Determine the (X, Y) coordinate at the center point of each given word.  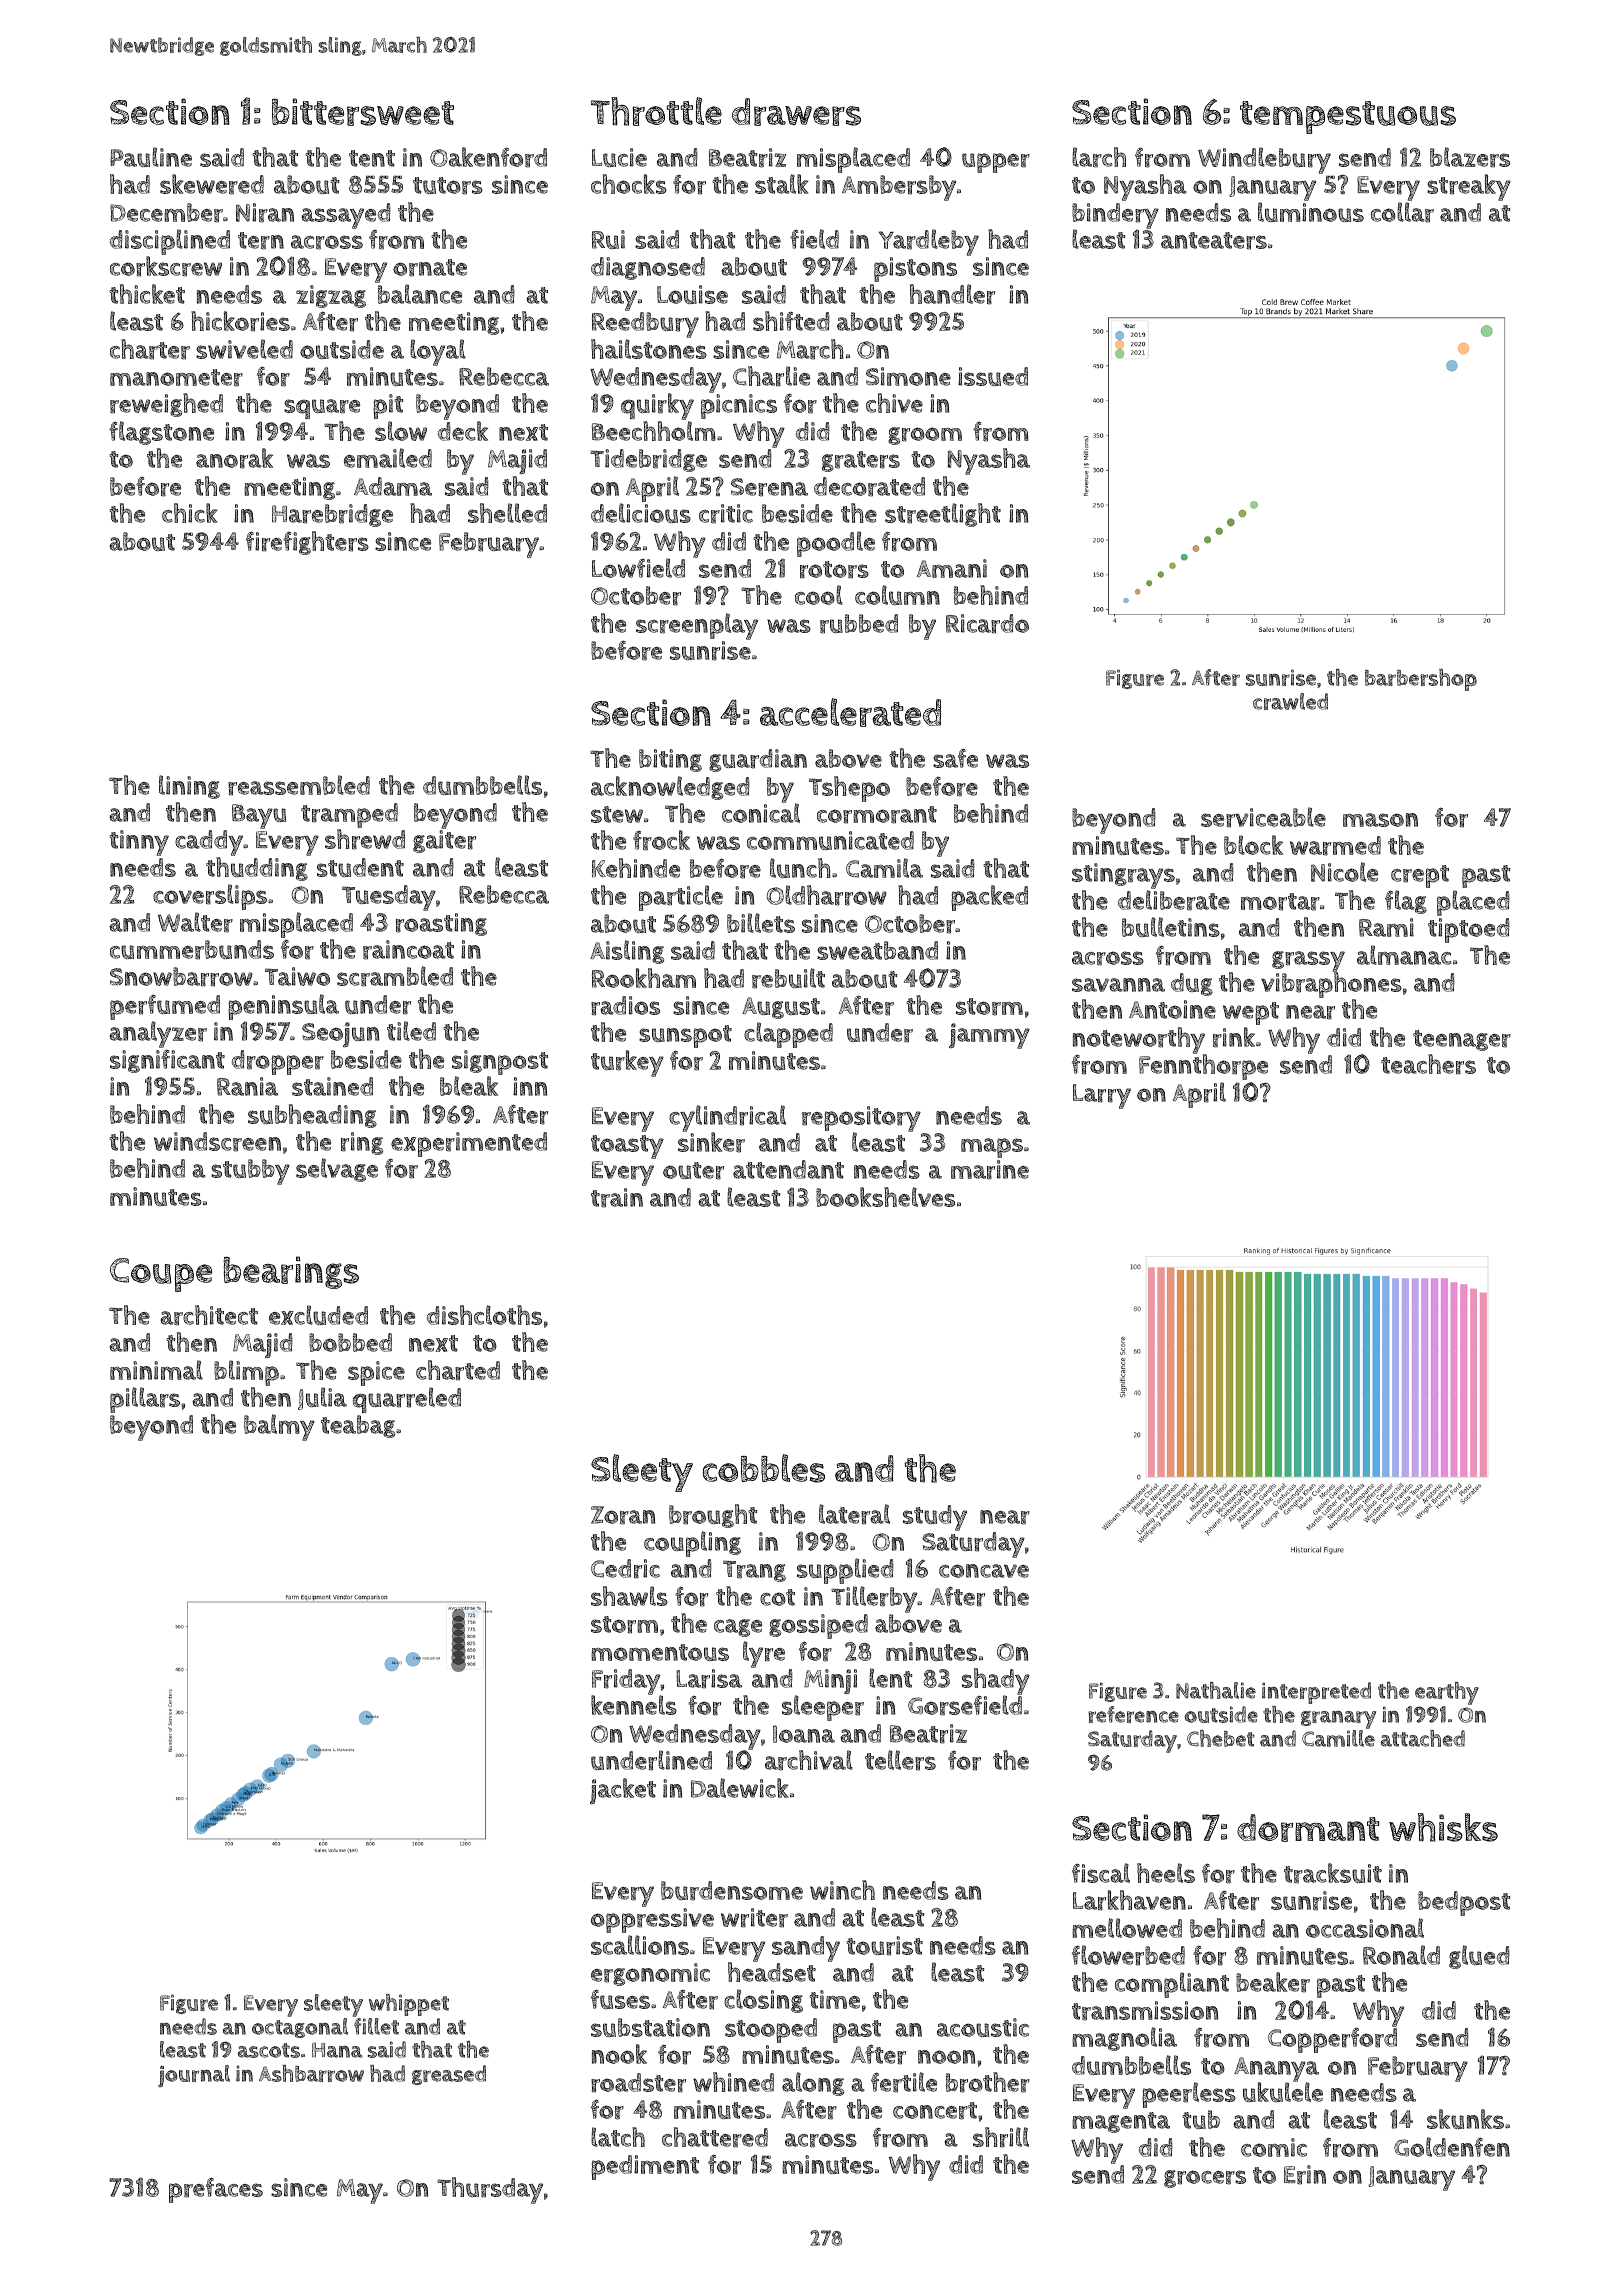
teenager (1462, 1040)
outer (693, 1171)
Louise (692, 294)
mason (1380, 820)
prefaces (216, 2190)
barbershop (1421, 680)
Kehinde (636, 868)
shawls (629, 1596)
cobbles (764, 1468)
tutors (448, 186)
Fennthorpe (1203, 1067)
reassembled (299, 785)
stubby (250, 1172)
